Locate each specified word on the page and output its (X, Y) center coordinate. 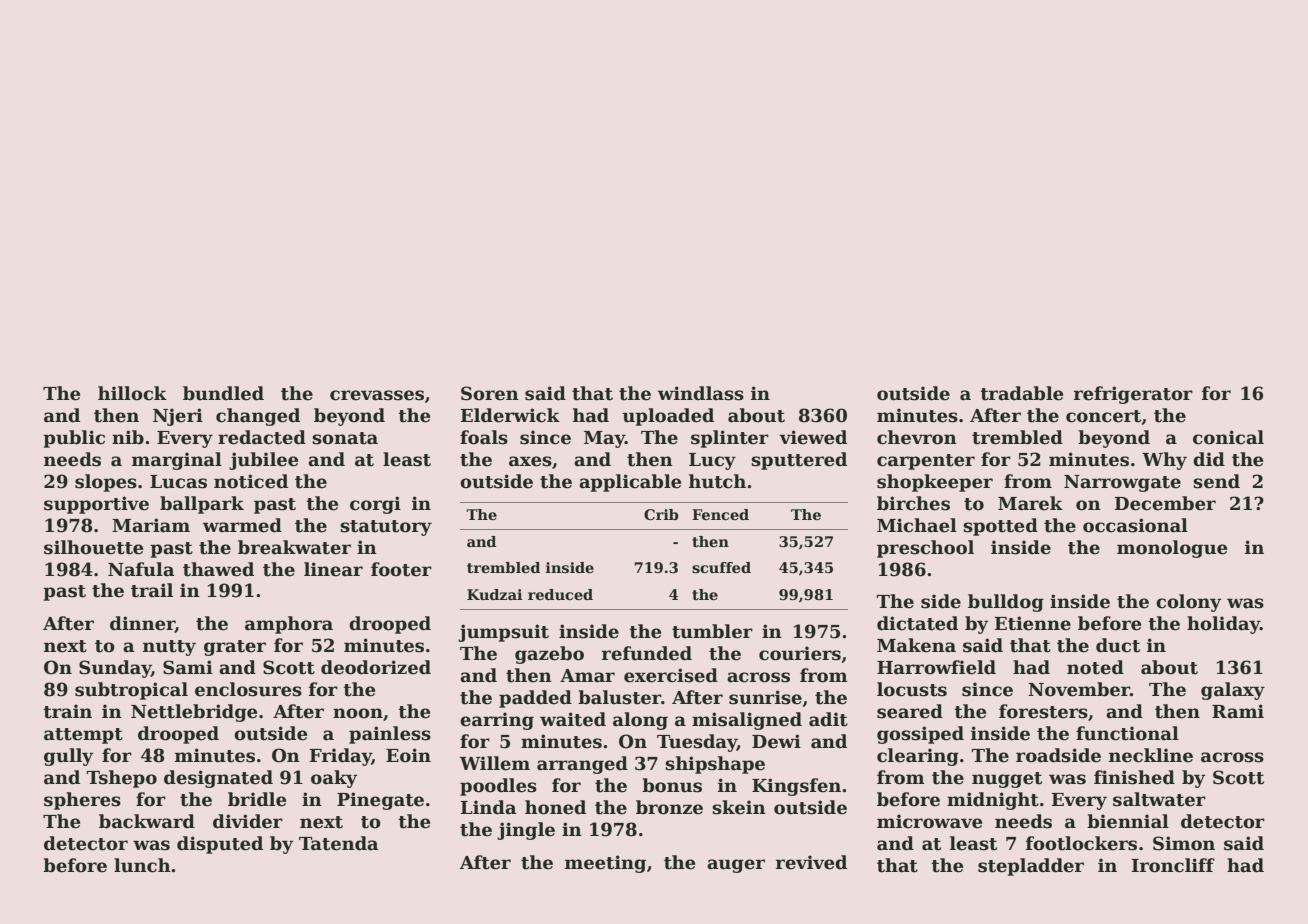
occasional (1135, 525)
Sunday (115, 669)
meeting (605, 864)
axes (530, 461)
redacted (262, 437)
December (1165, 503)
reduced (560, 594)
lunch (142, 865)
